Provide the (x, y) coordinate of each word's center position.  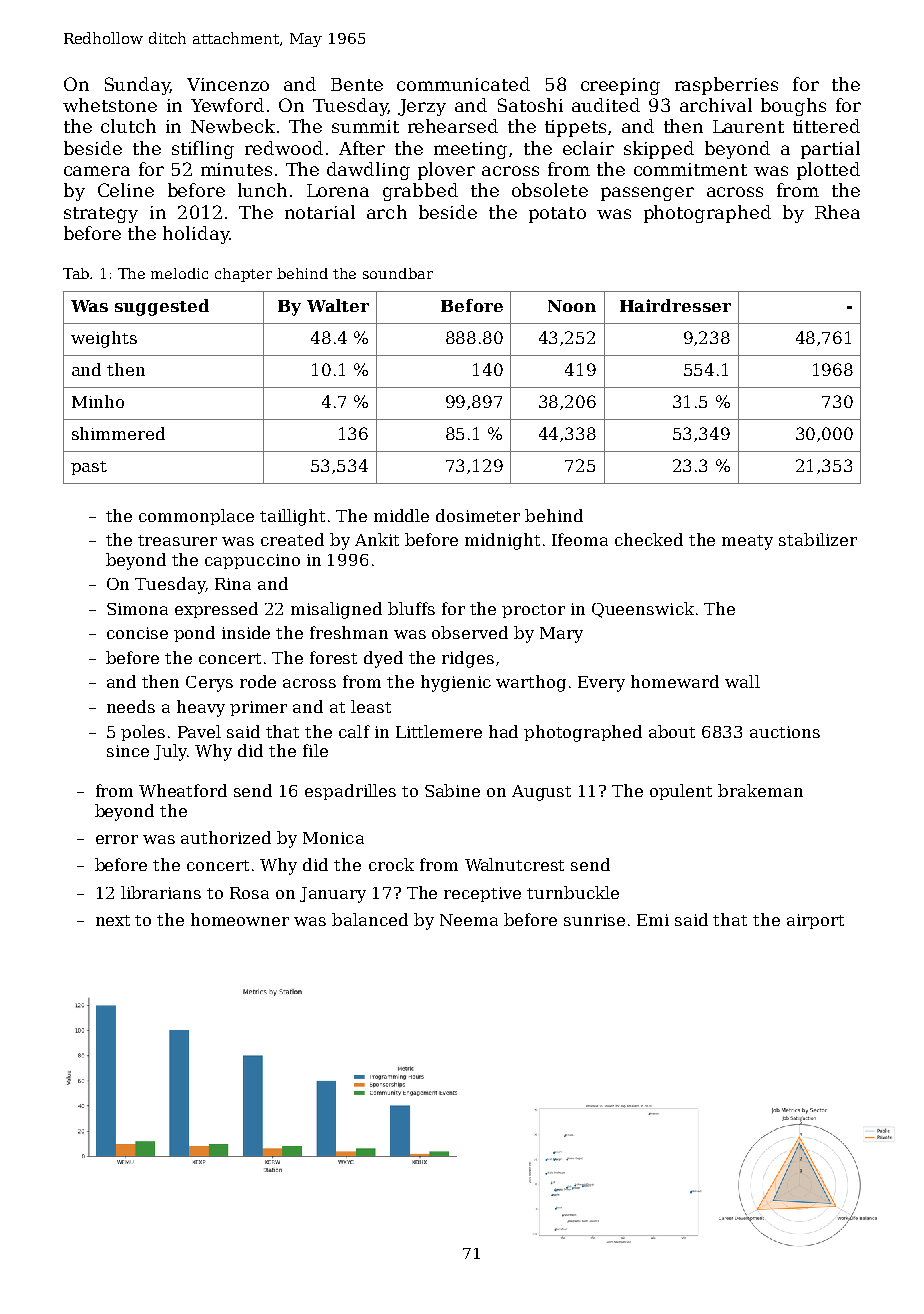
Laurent (748, 126)
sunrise (594, 920)
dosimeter (478, 515)
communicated (463, 84)
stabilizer (818, 539)
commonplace (196, 517)
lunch (262, 190)
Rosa (249, 893)
